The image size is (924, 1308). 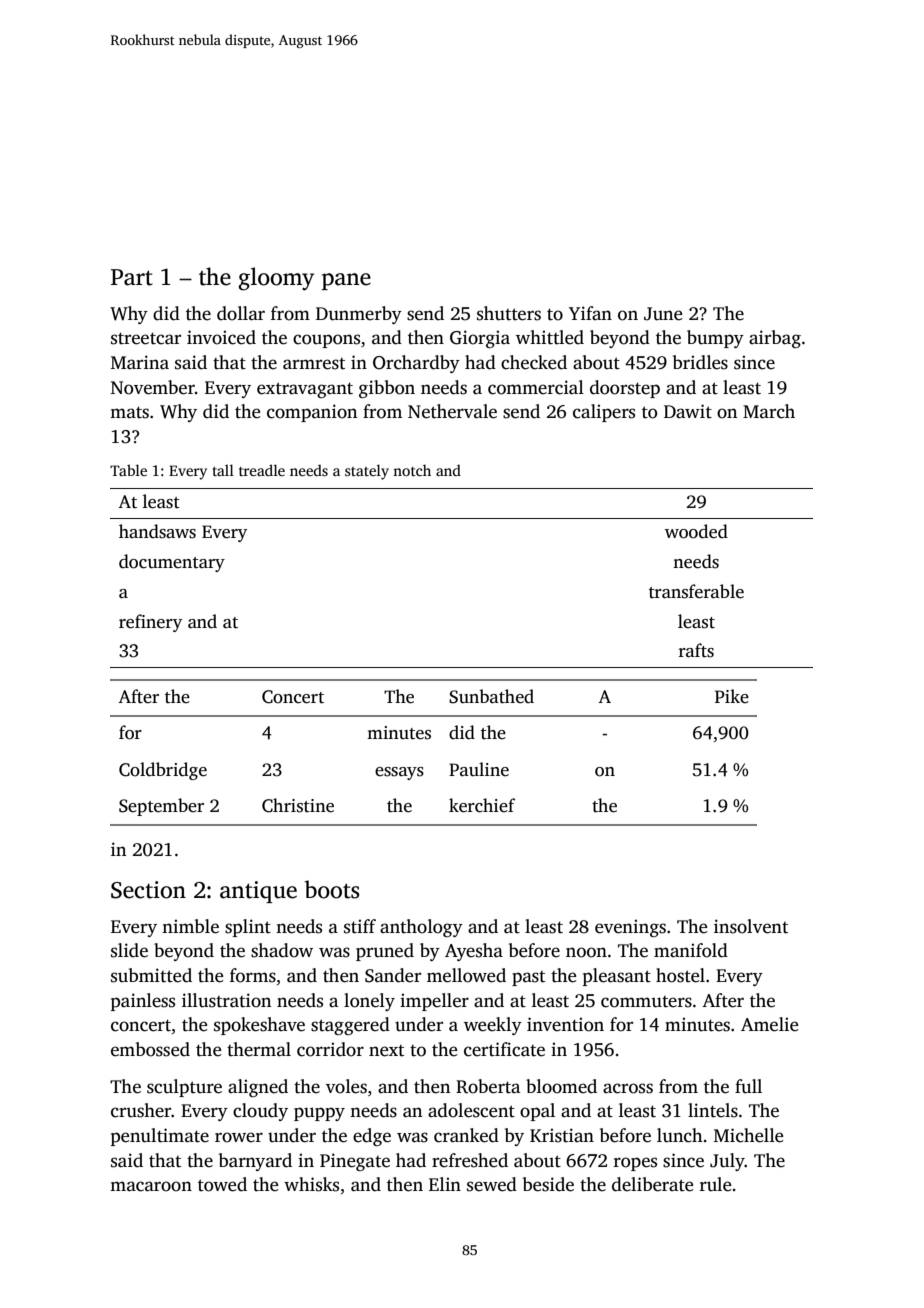 I want to click on whittled, so click(x=550, y=337).
